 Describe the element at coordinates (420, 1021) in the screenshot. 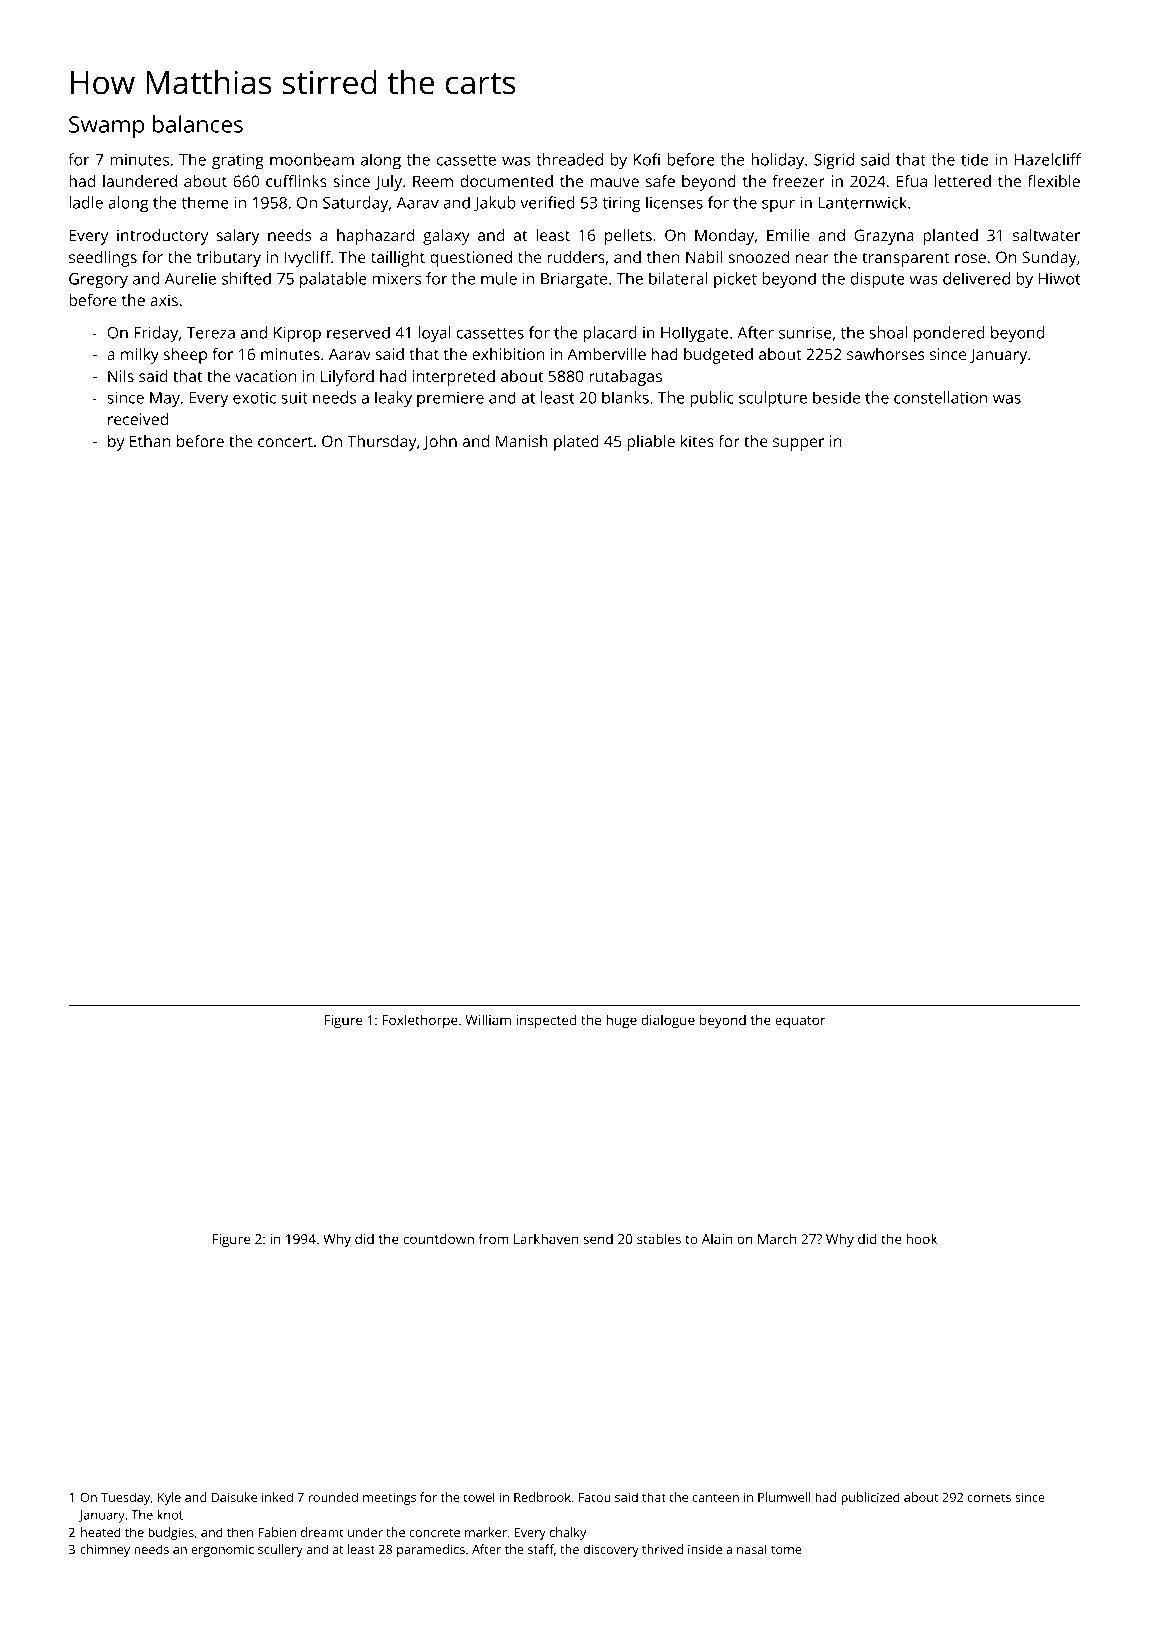

I see `Foxlethorpe` at that location.
